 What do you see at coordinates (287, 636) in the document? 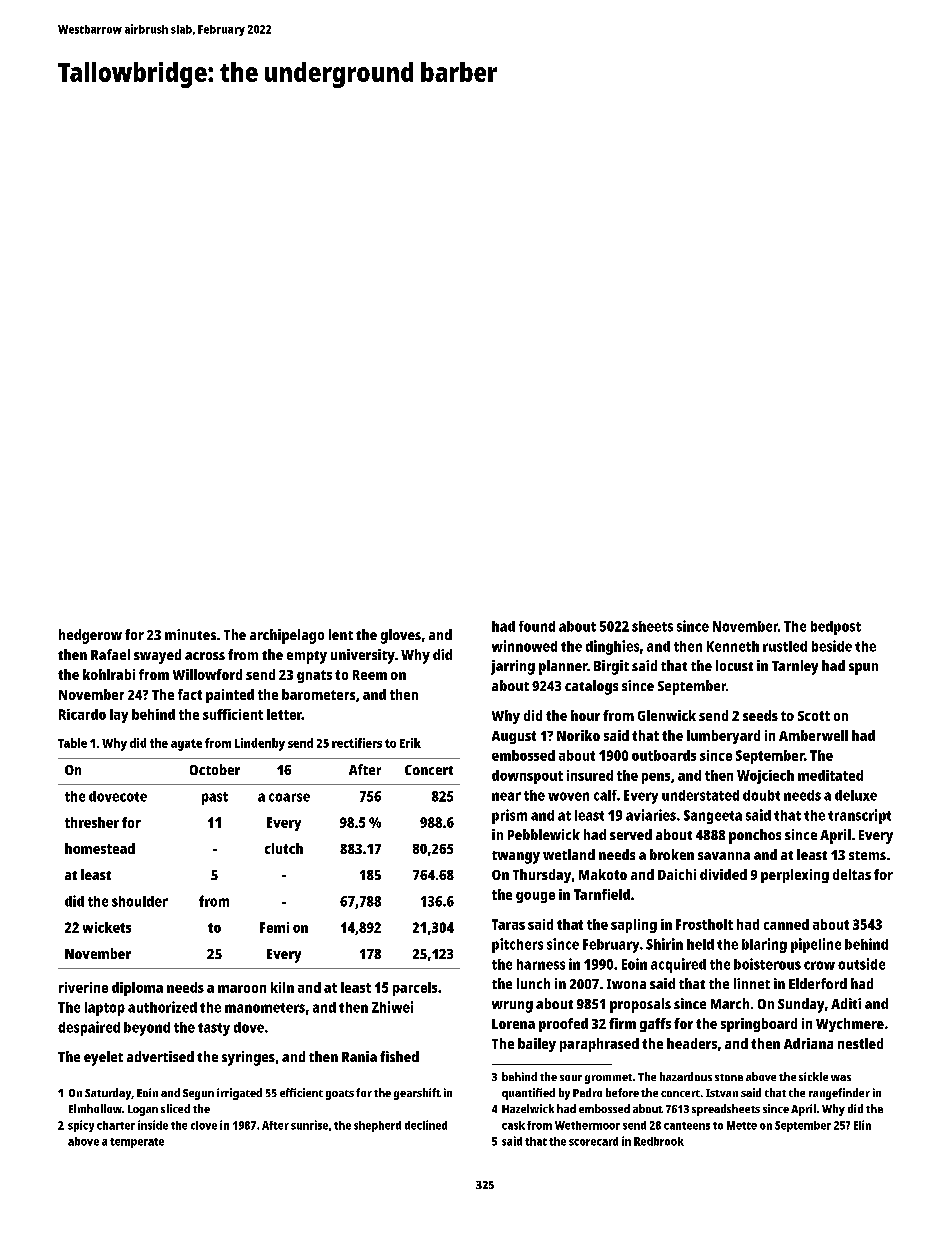
I see `archipelago` at bounding box center [287, 636].
